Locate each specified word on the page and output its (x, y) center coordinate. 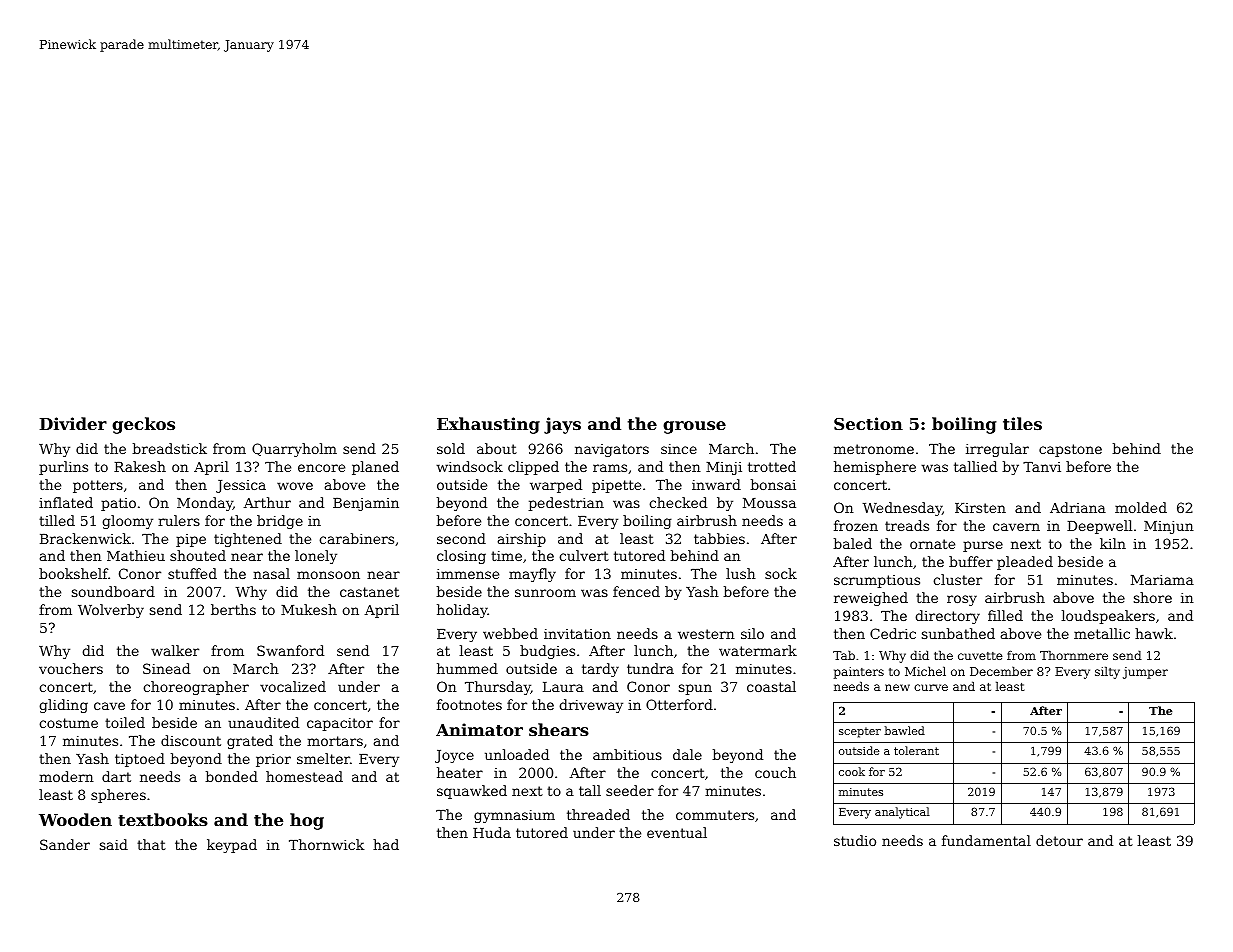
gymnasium (514, 816)
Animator (479, 729)
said (114, 844)
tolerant (916, 750)
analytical (902, 813)
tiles (1022, 423)
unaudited (263, 722)
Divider (73, 423)
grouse (694, 427)
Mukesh (309, 609)
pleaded (1025, 563)
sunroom (545, 593)
